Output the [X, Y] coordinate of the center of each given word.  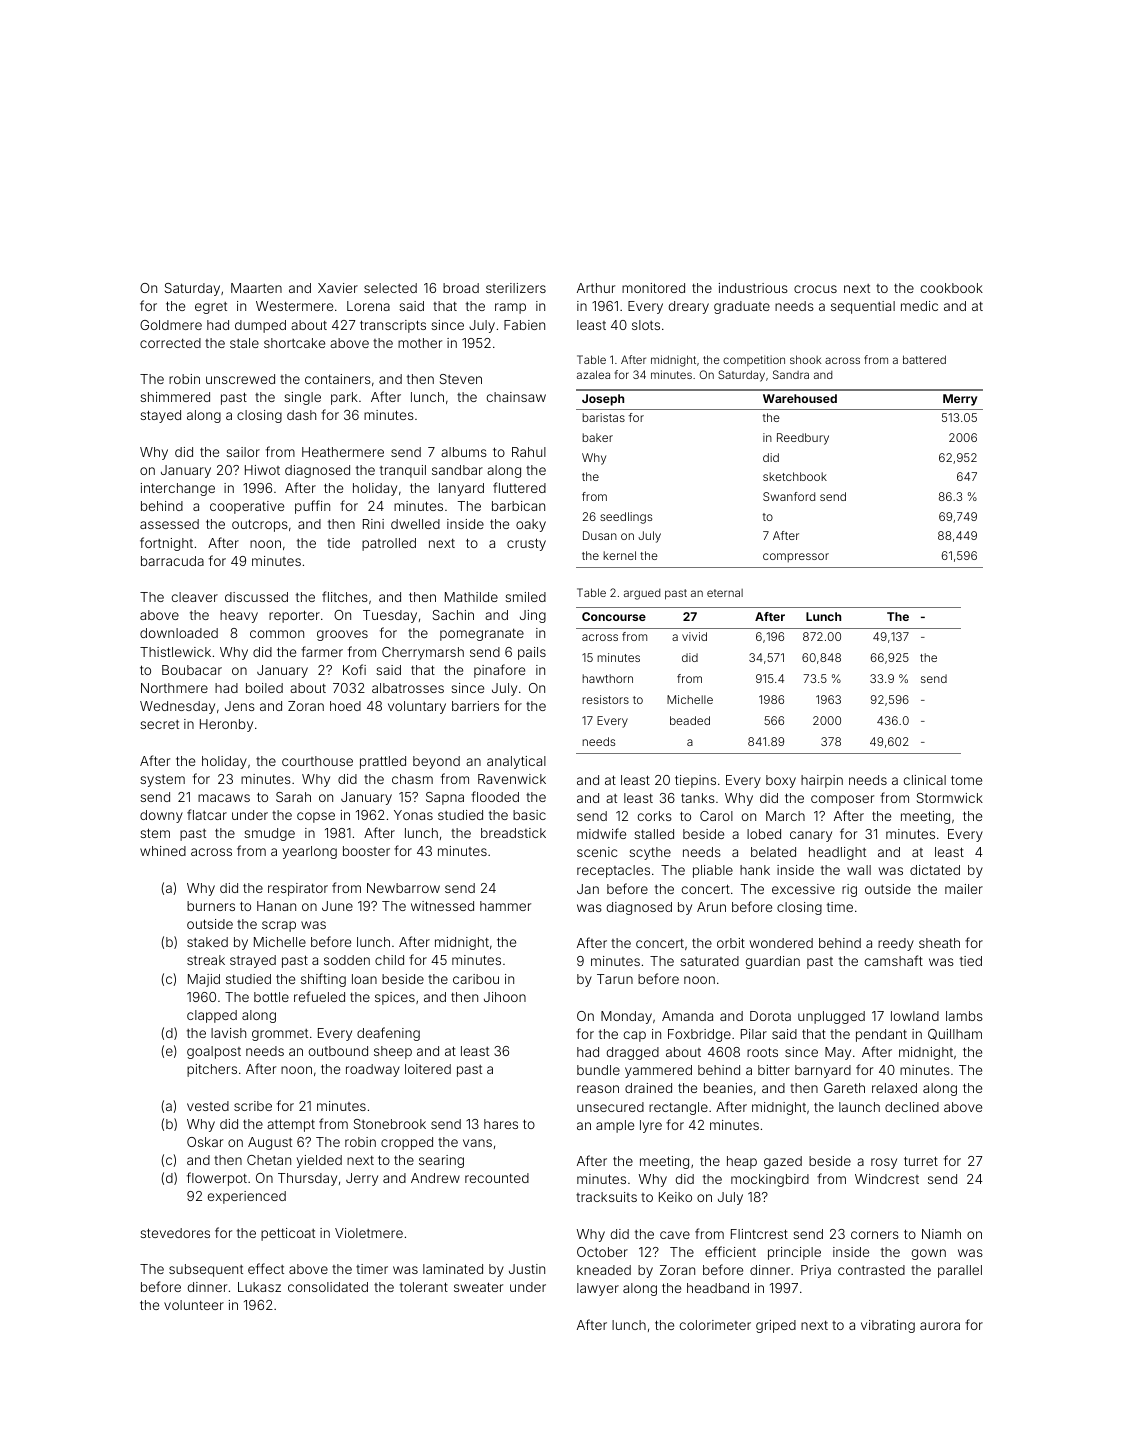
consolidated [328, 1287]
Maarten [256, 288]
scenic [597, 852]
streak [206, 960]
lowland [915, 1016]
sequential [863, 307]
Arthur [596, 288]
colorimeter [715, 1325]
